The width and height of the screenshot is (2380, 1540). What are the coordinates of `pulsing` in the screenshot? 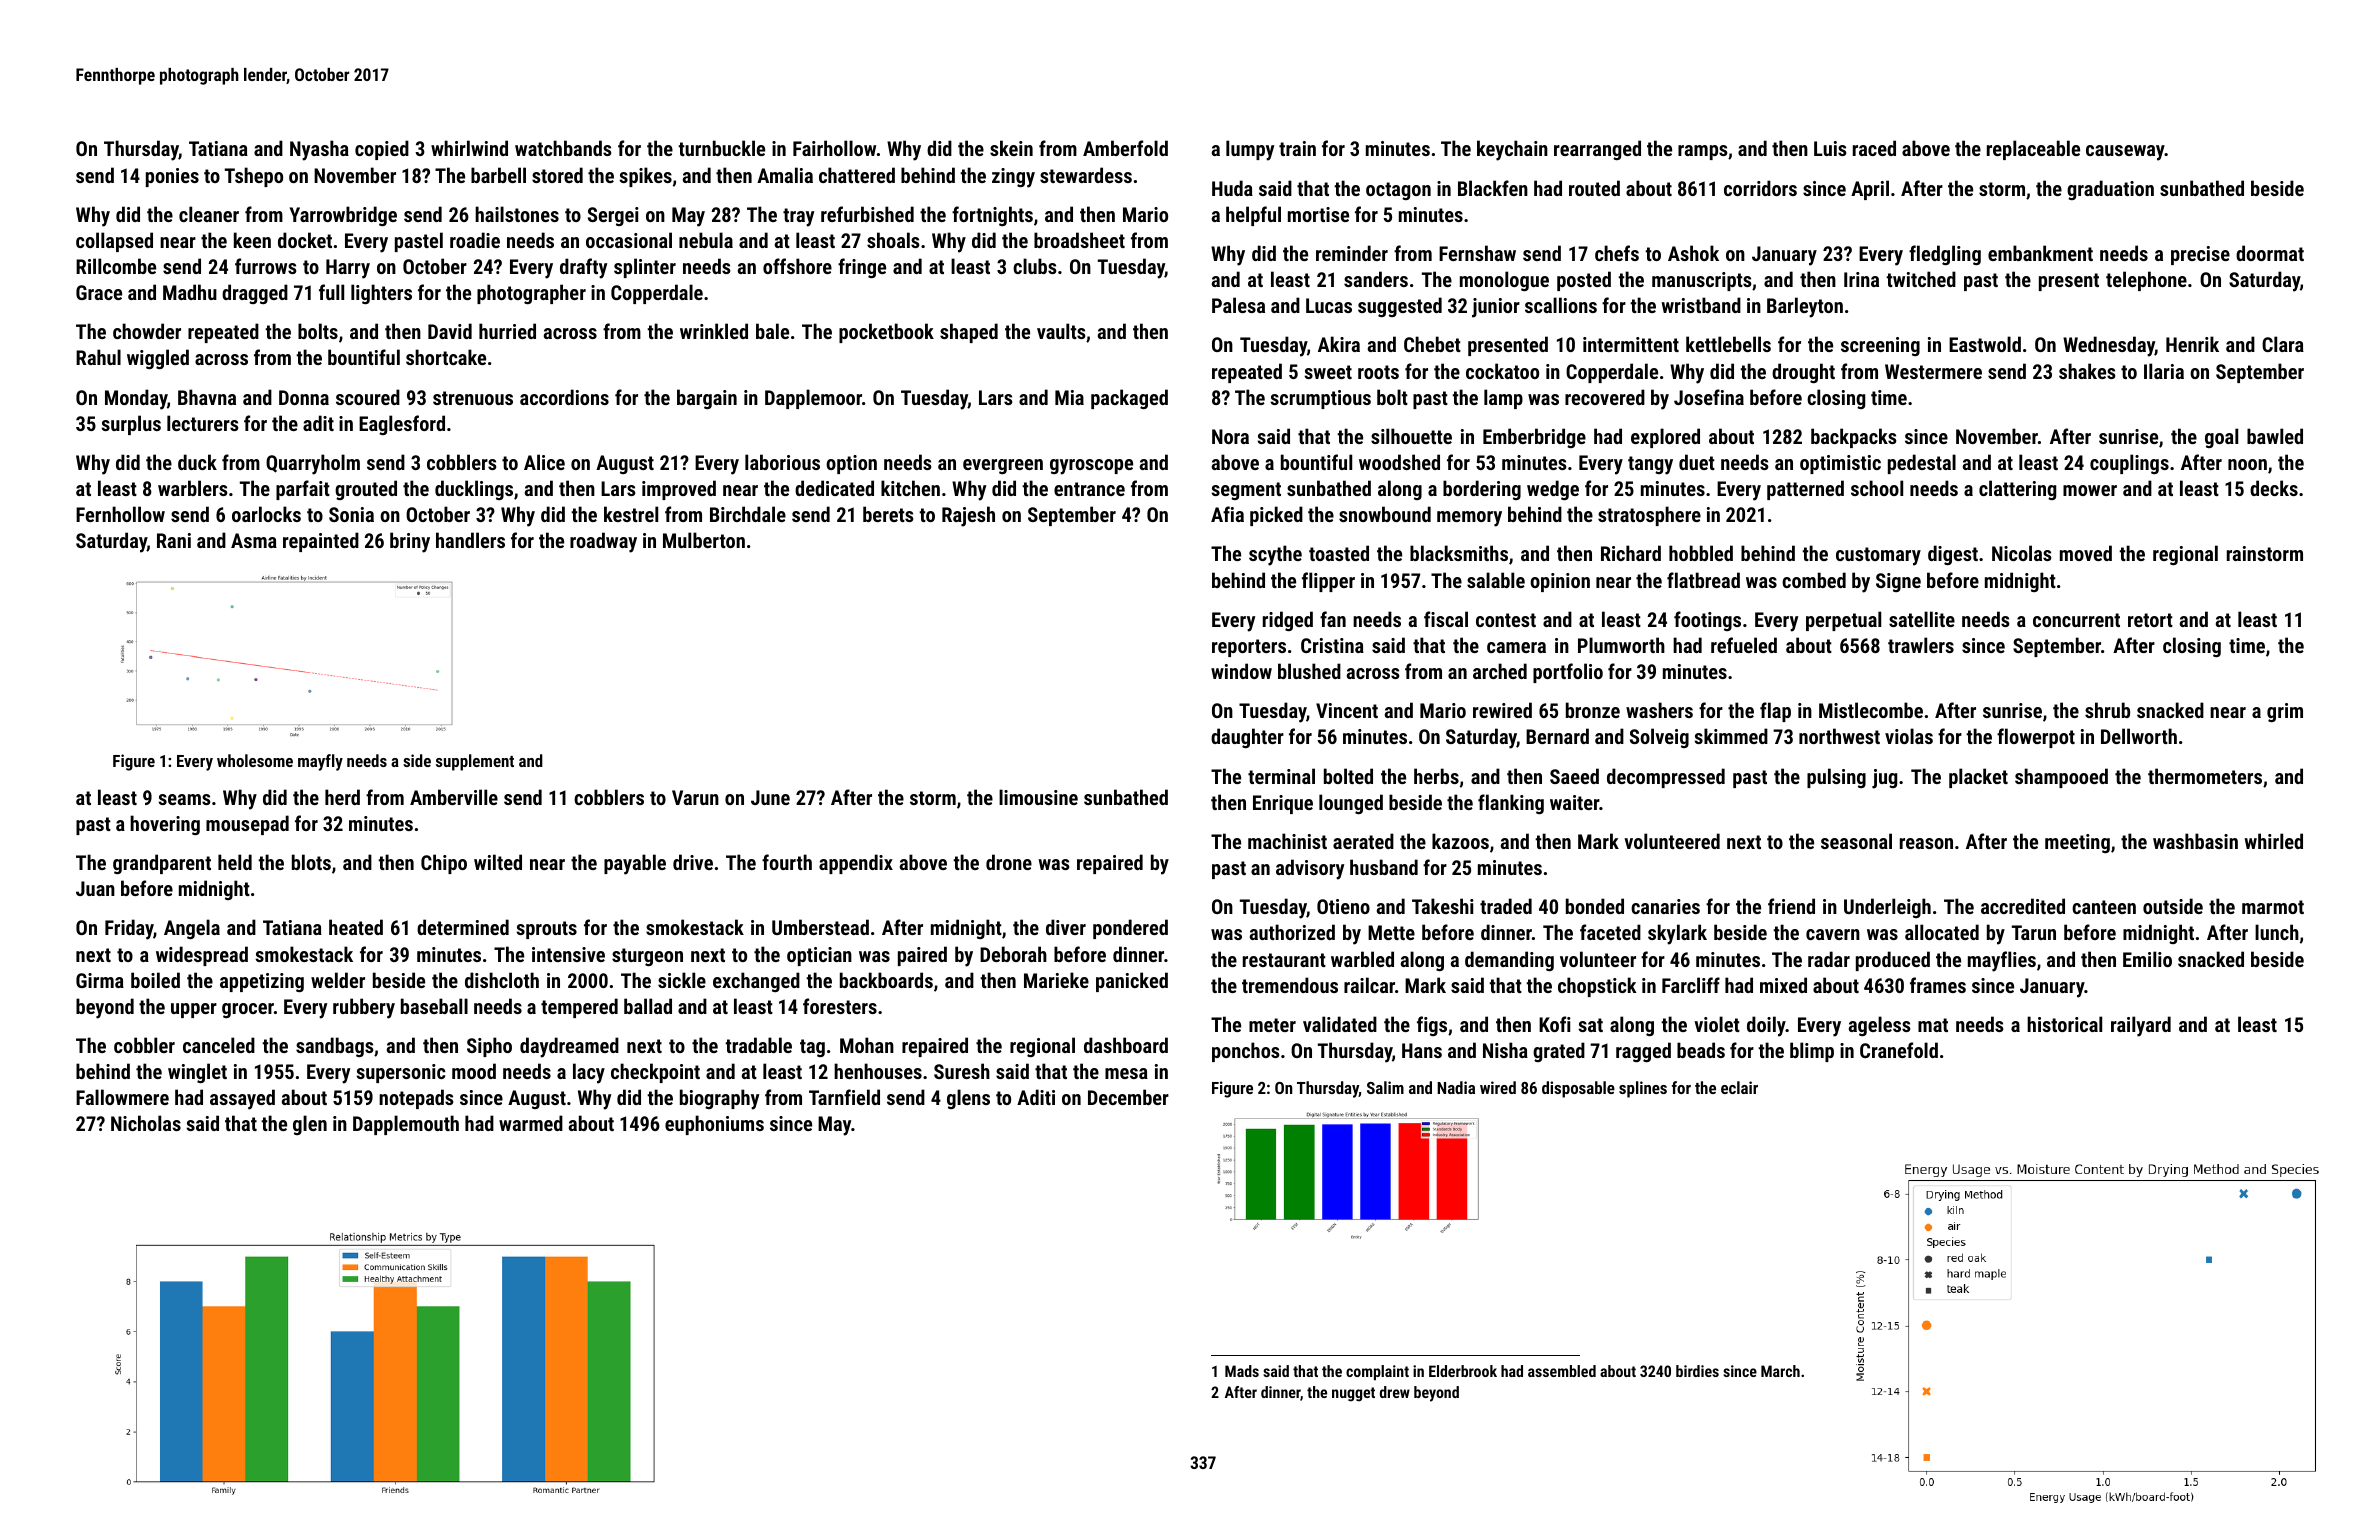 It's located at (1836, 778).
